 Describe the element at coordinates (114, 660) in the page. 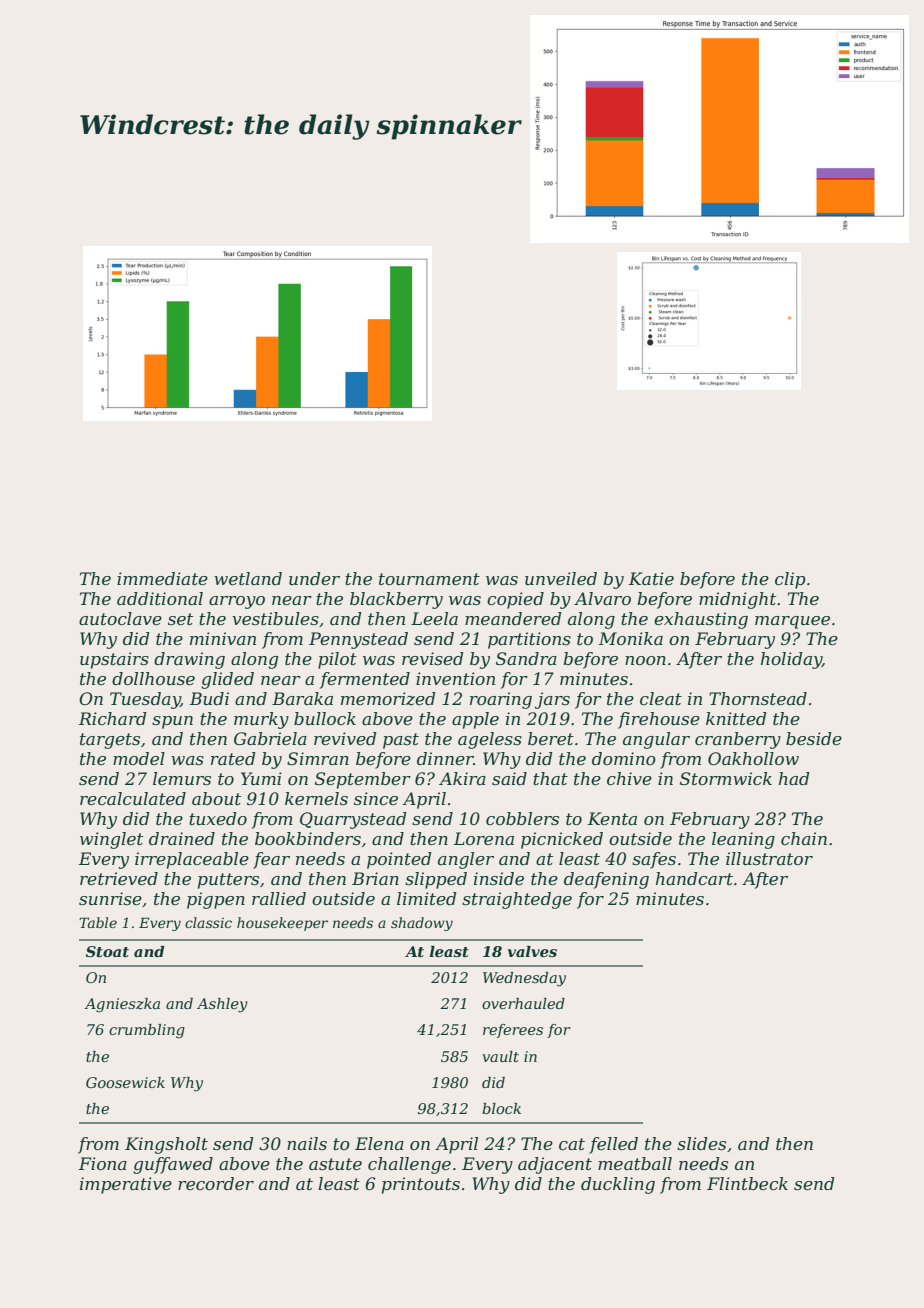

I see `upstairs` at that location.
